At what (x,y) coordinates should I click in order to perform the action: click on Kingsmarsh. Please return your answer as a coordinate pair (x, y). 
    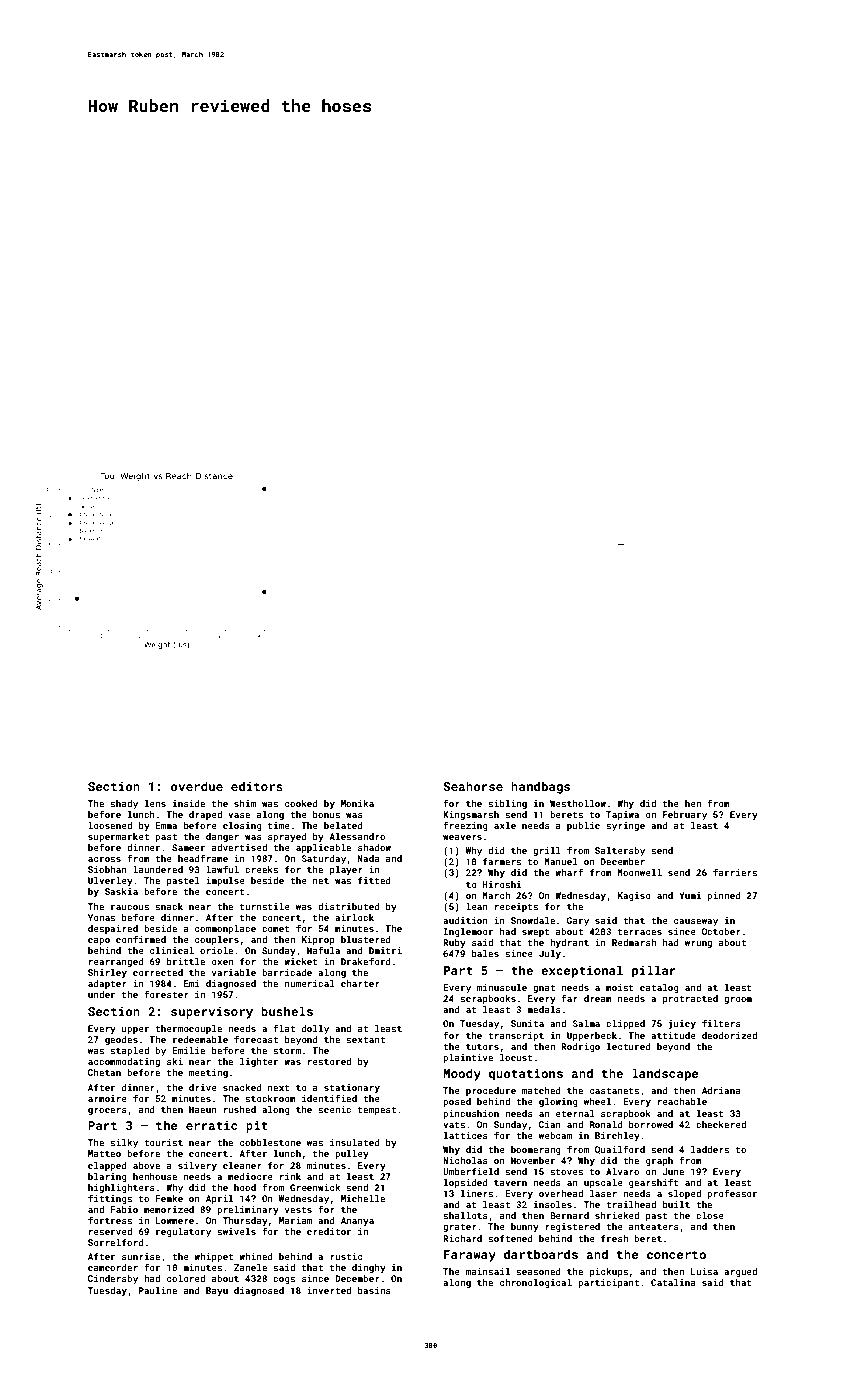
    Looking at the image, I should click on (471, 815).
